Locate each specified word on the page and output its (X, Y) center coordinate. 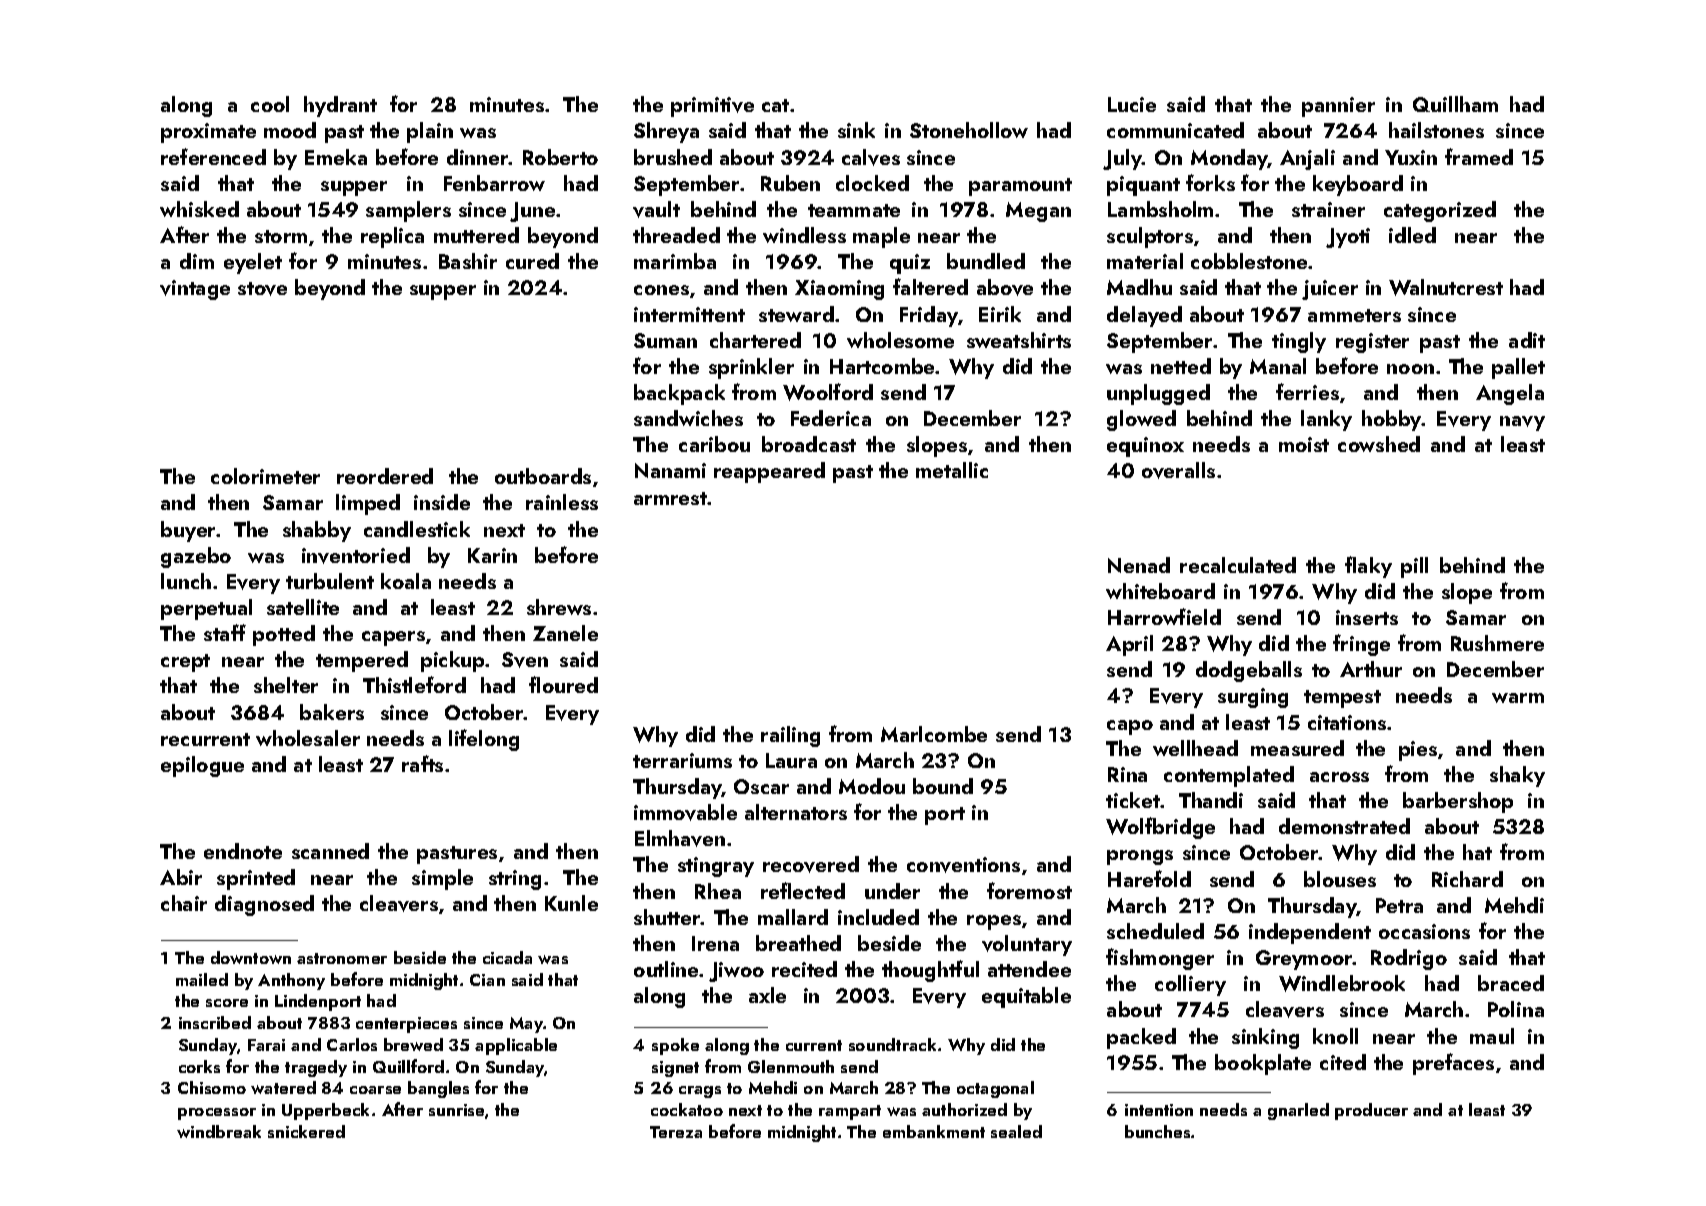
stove (262, 289)
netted (1181, 366)
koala (406, 581)
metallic (952, 470)
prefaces (1453, 1064)
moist (1304, 444)
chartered (755, 340)
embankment (934, 1131)
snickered (306, 1131)
